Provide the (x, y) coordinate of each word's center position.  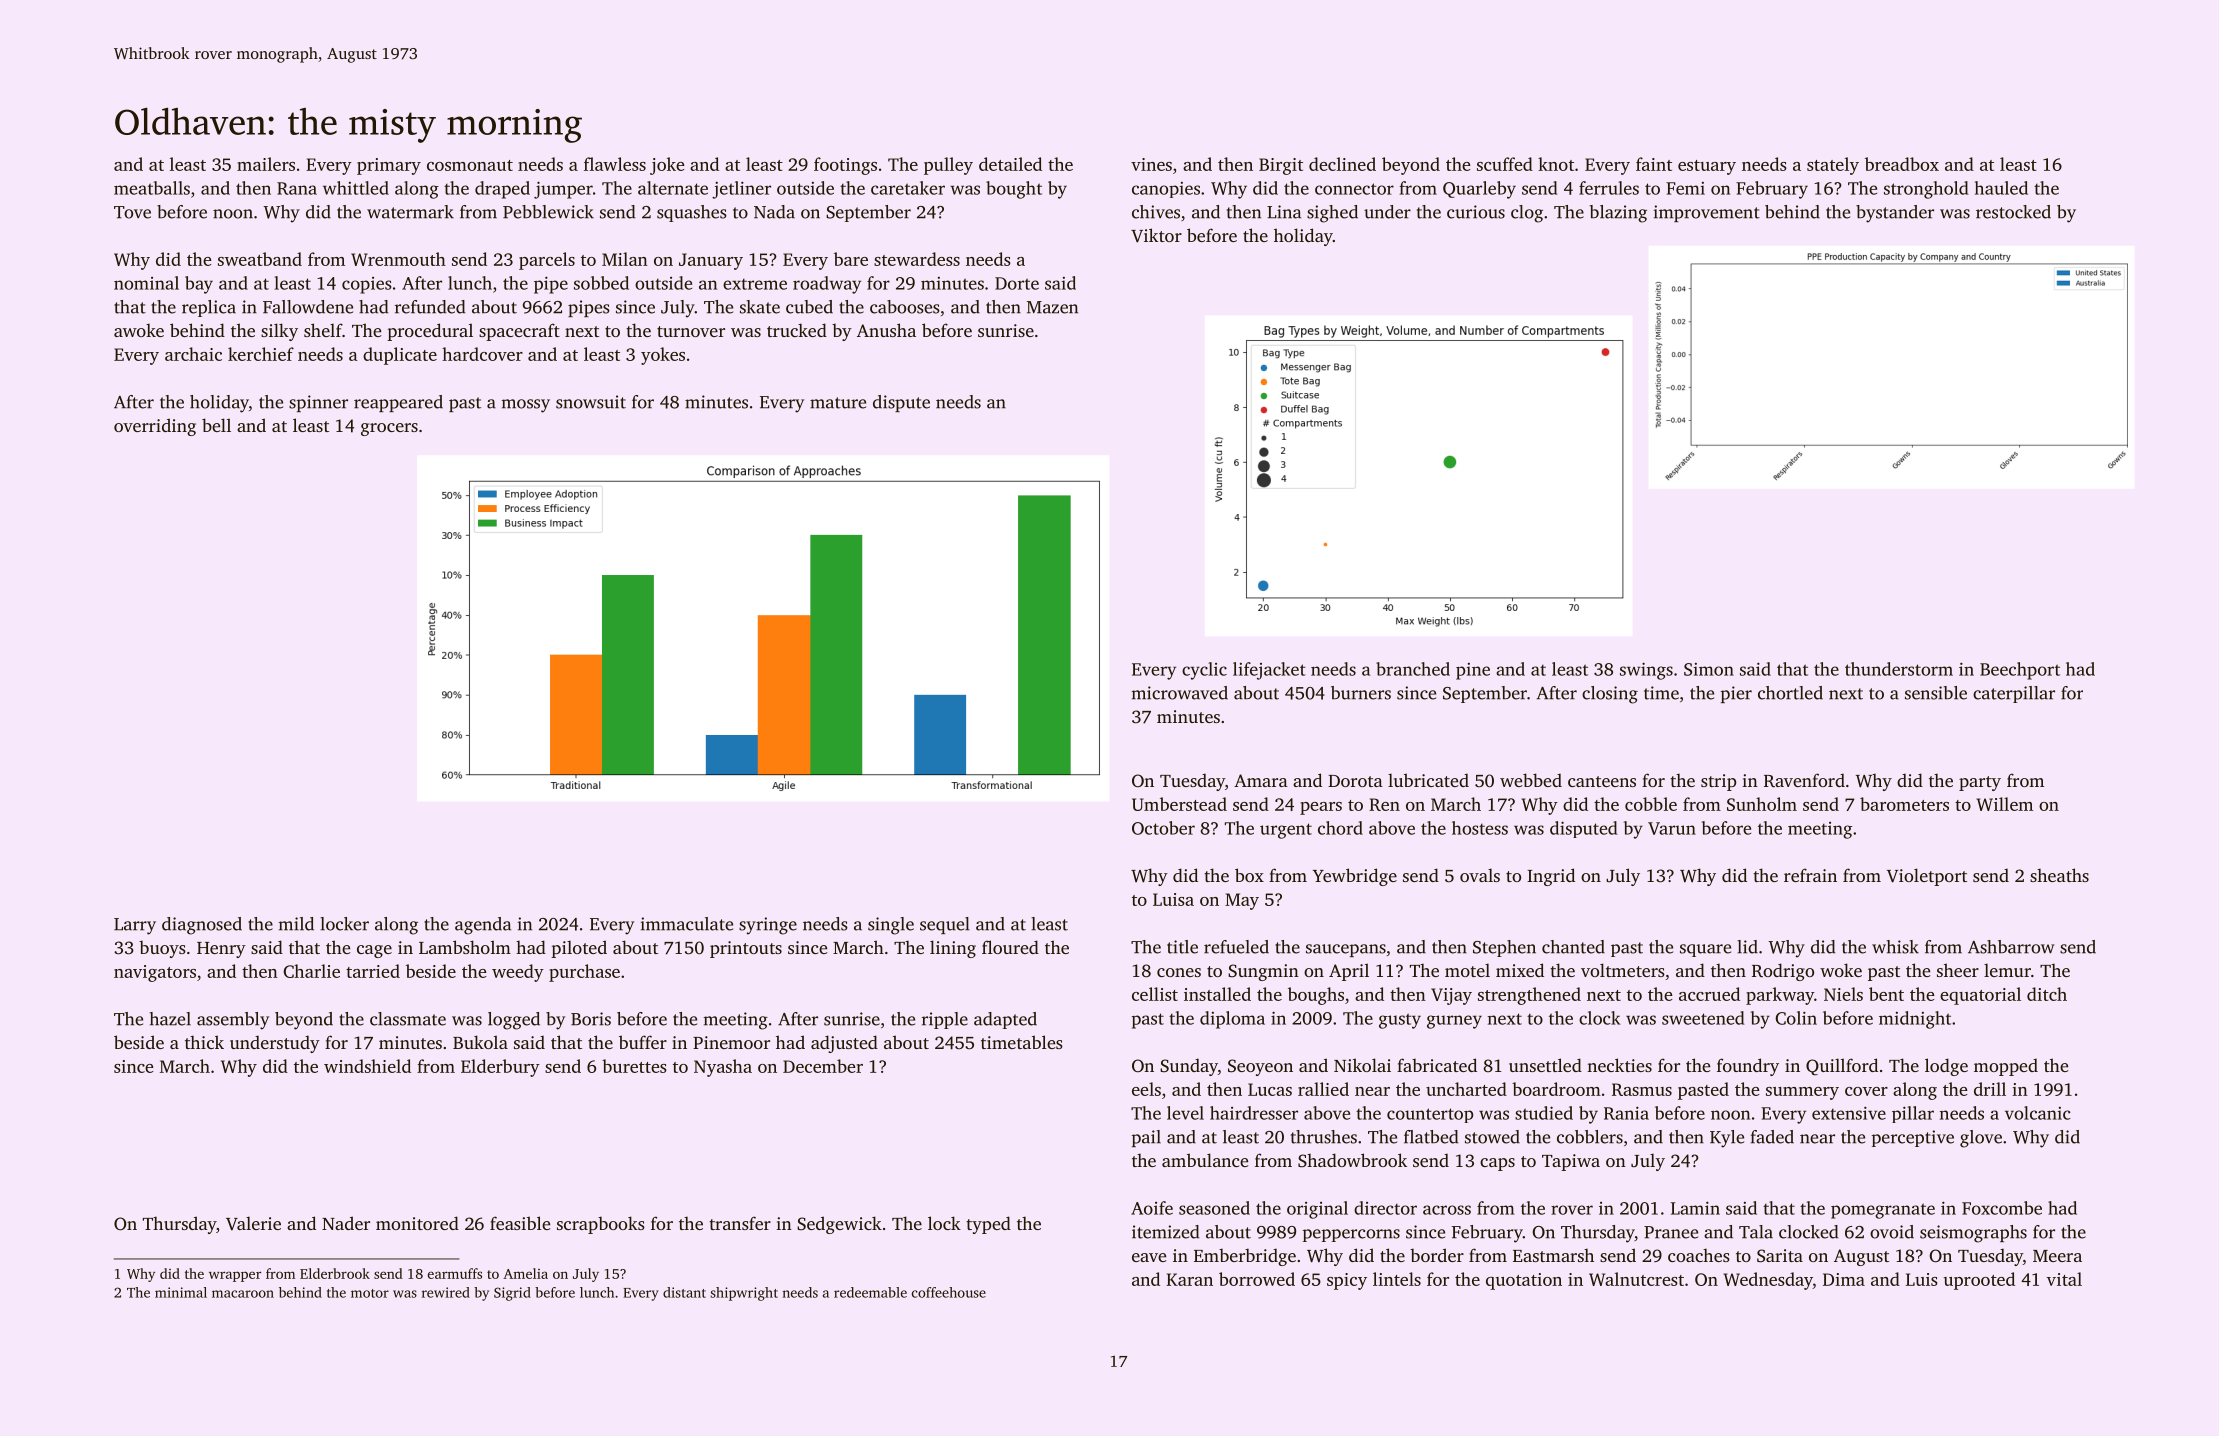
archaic (193, 354)
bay (199, 285)
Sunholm (1762, 804)
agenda (483, 926)
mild (296, 924)
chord (1340, 828)
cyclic (1204, 671)
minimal (181, 1292)
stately (1833, 166)
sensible (1936, 693)
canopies (1166, 190)
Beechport (2020, 671)
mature (838, 403)
